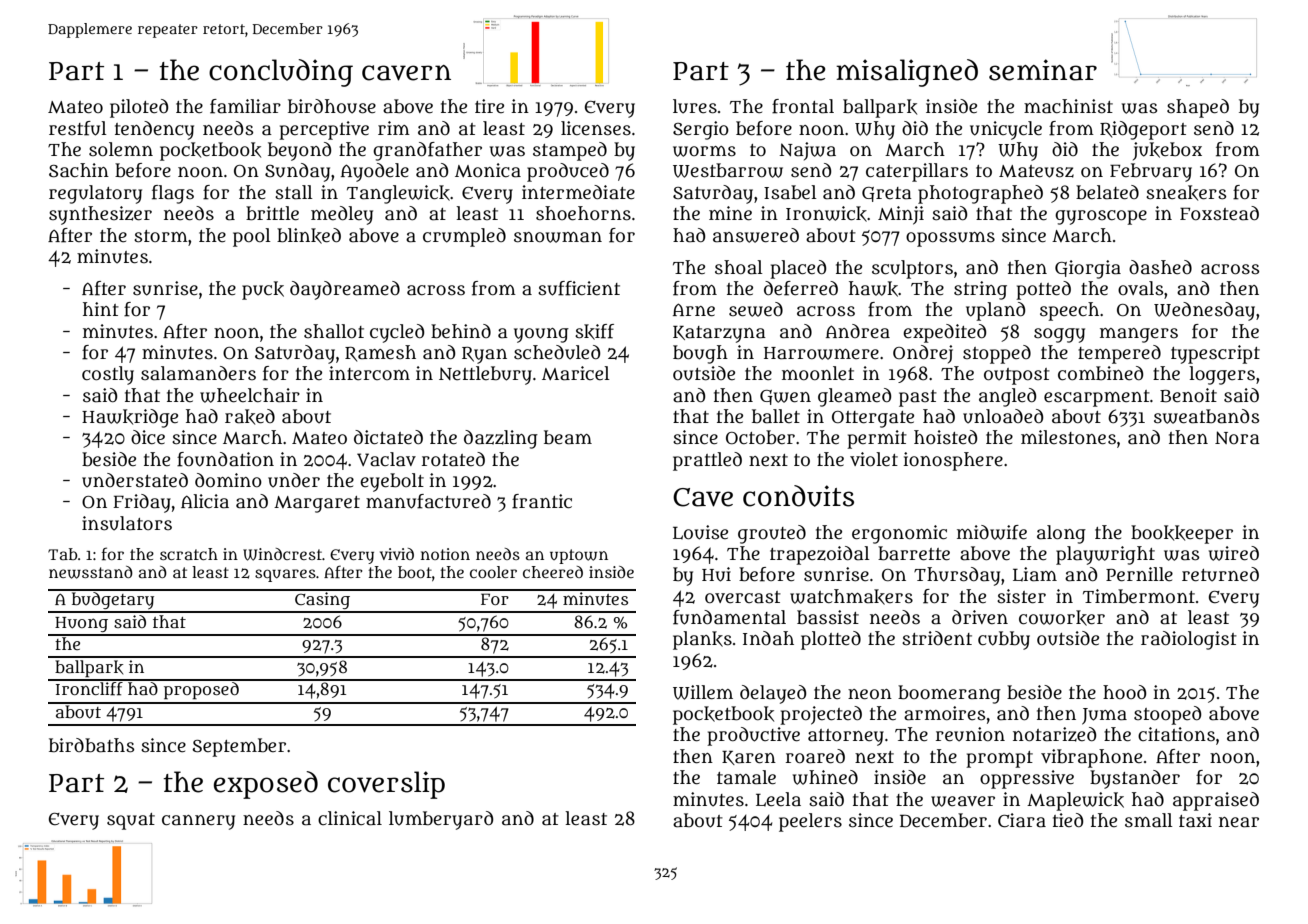 The image size is (1308, 924). I want to click on frontal, so click(803, 106).
